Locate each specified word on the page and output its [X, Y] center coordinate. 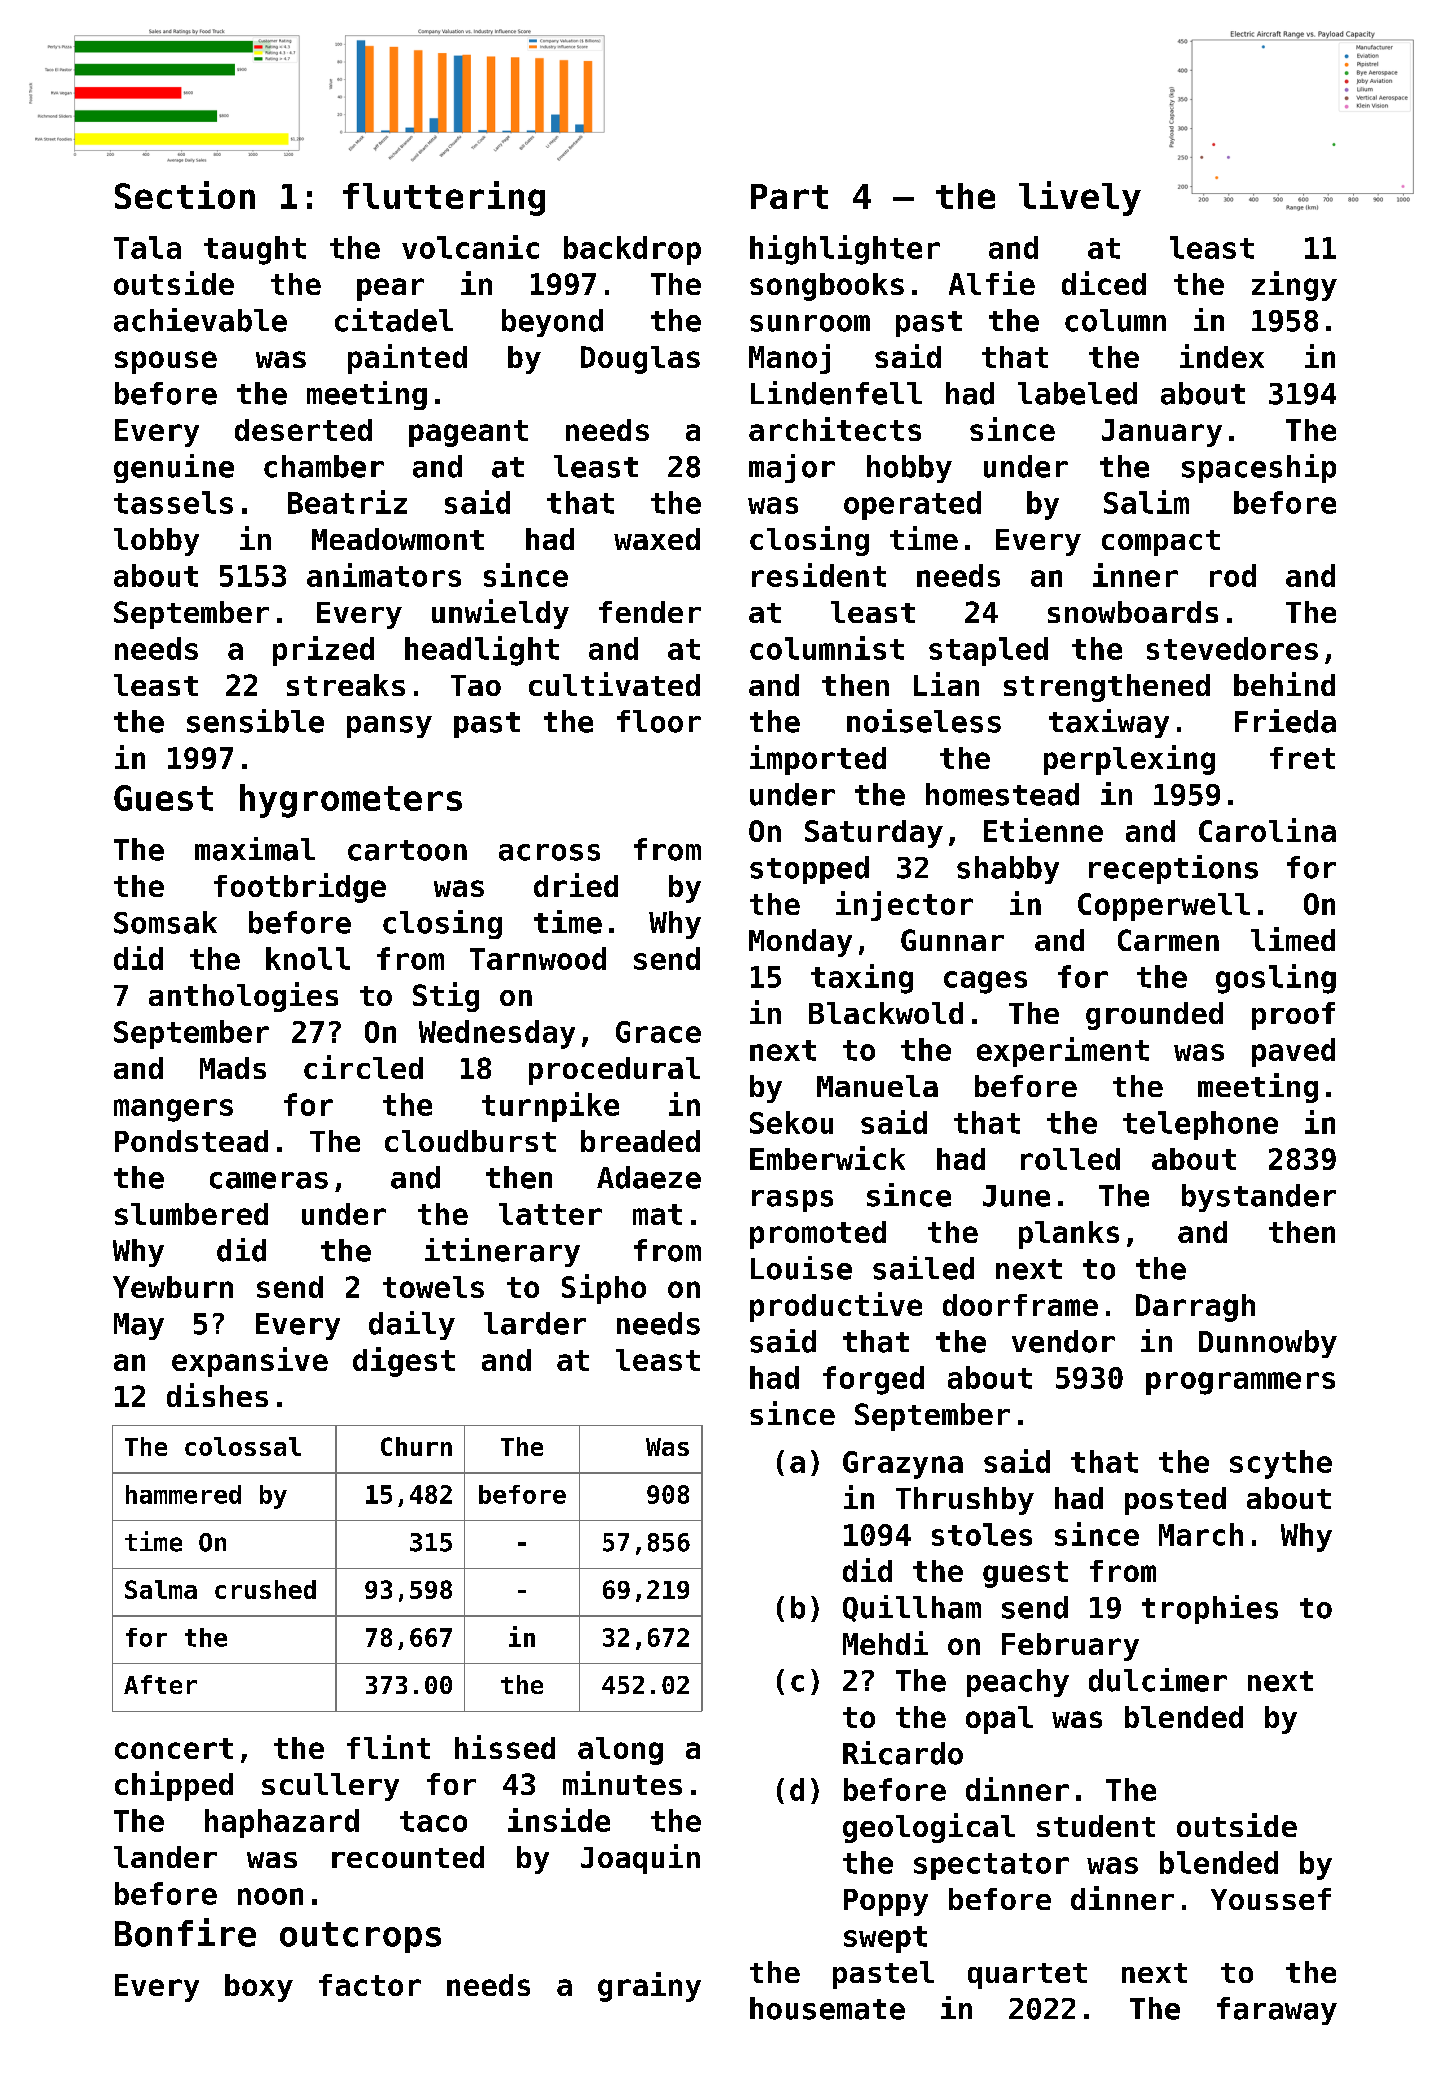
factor [370, 1985]
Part [789, 196]
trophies [1210, 1609]
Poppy [886, 1902]
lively [1080, 198]
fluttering [444, 198]
